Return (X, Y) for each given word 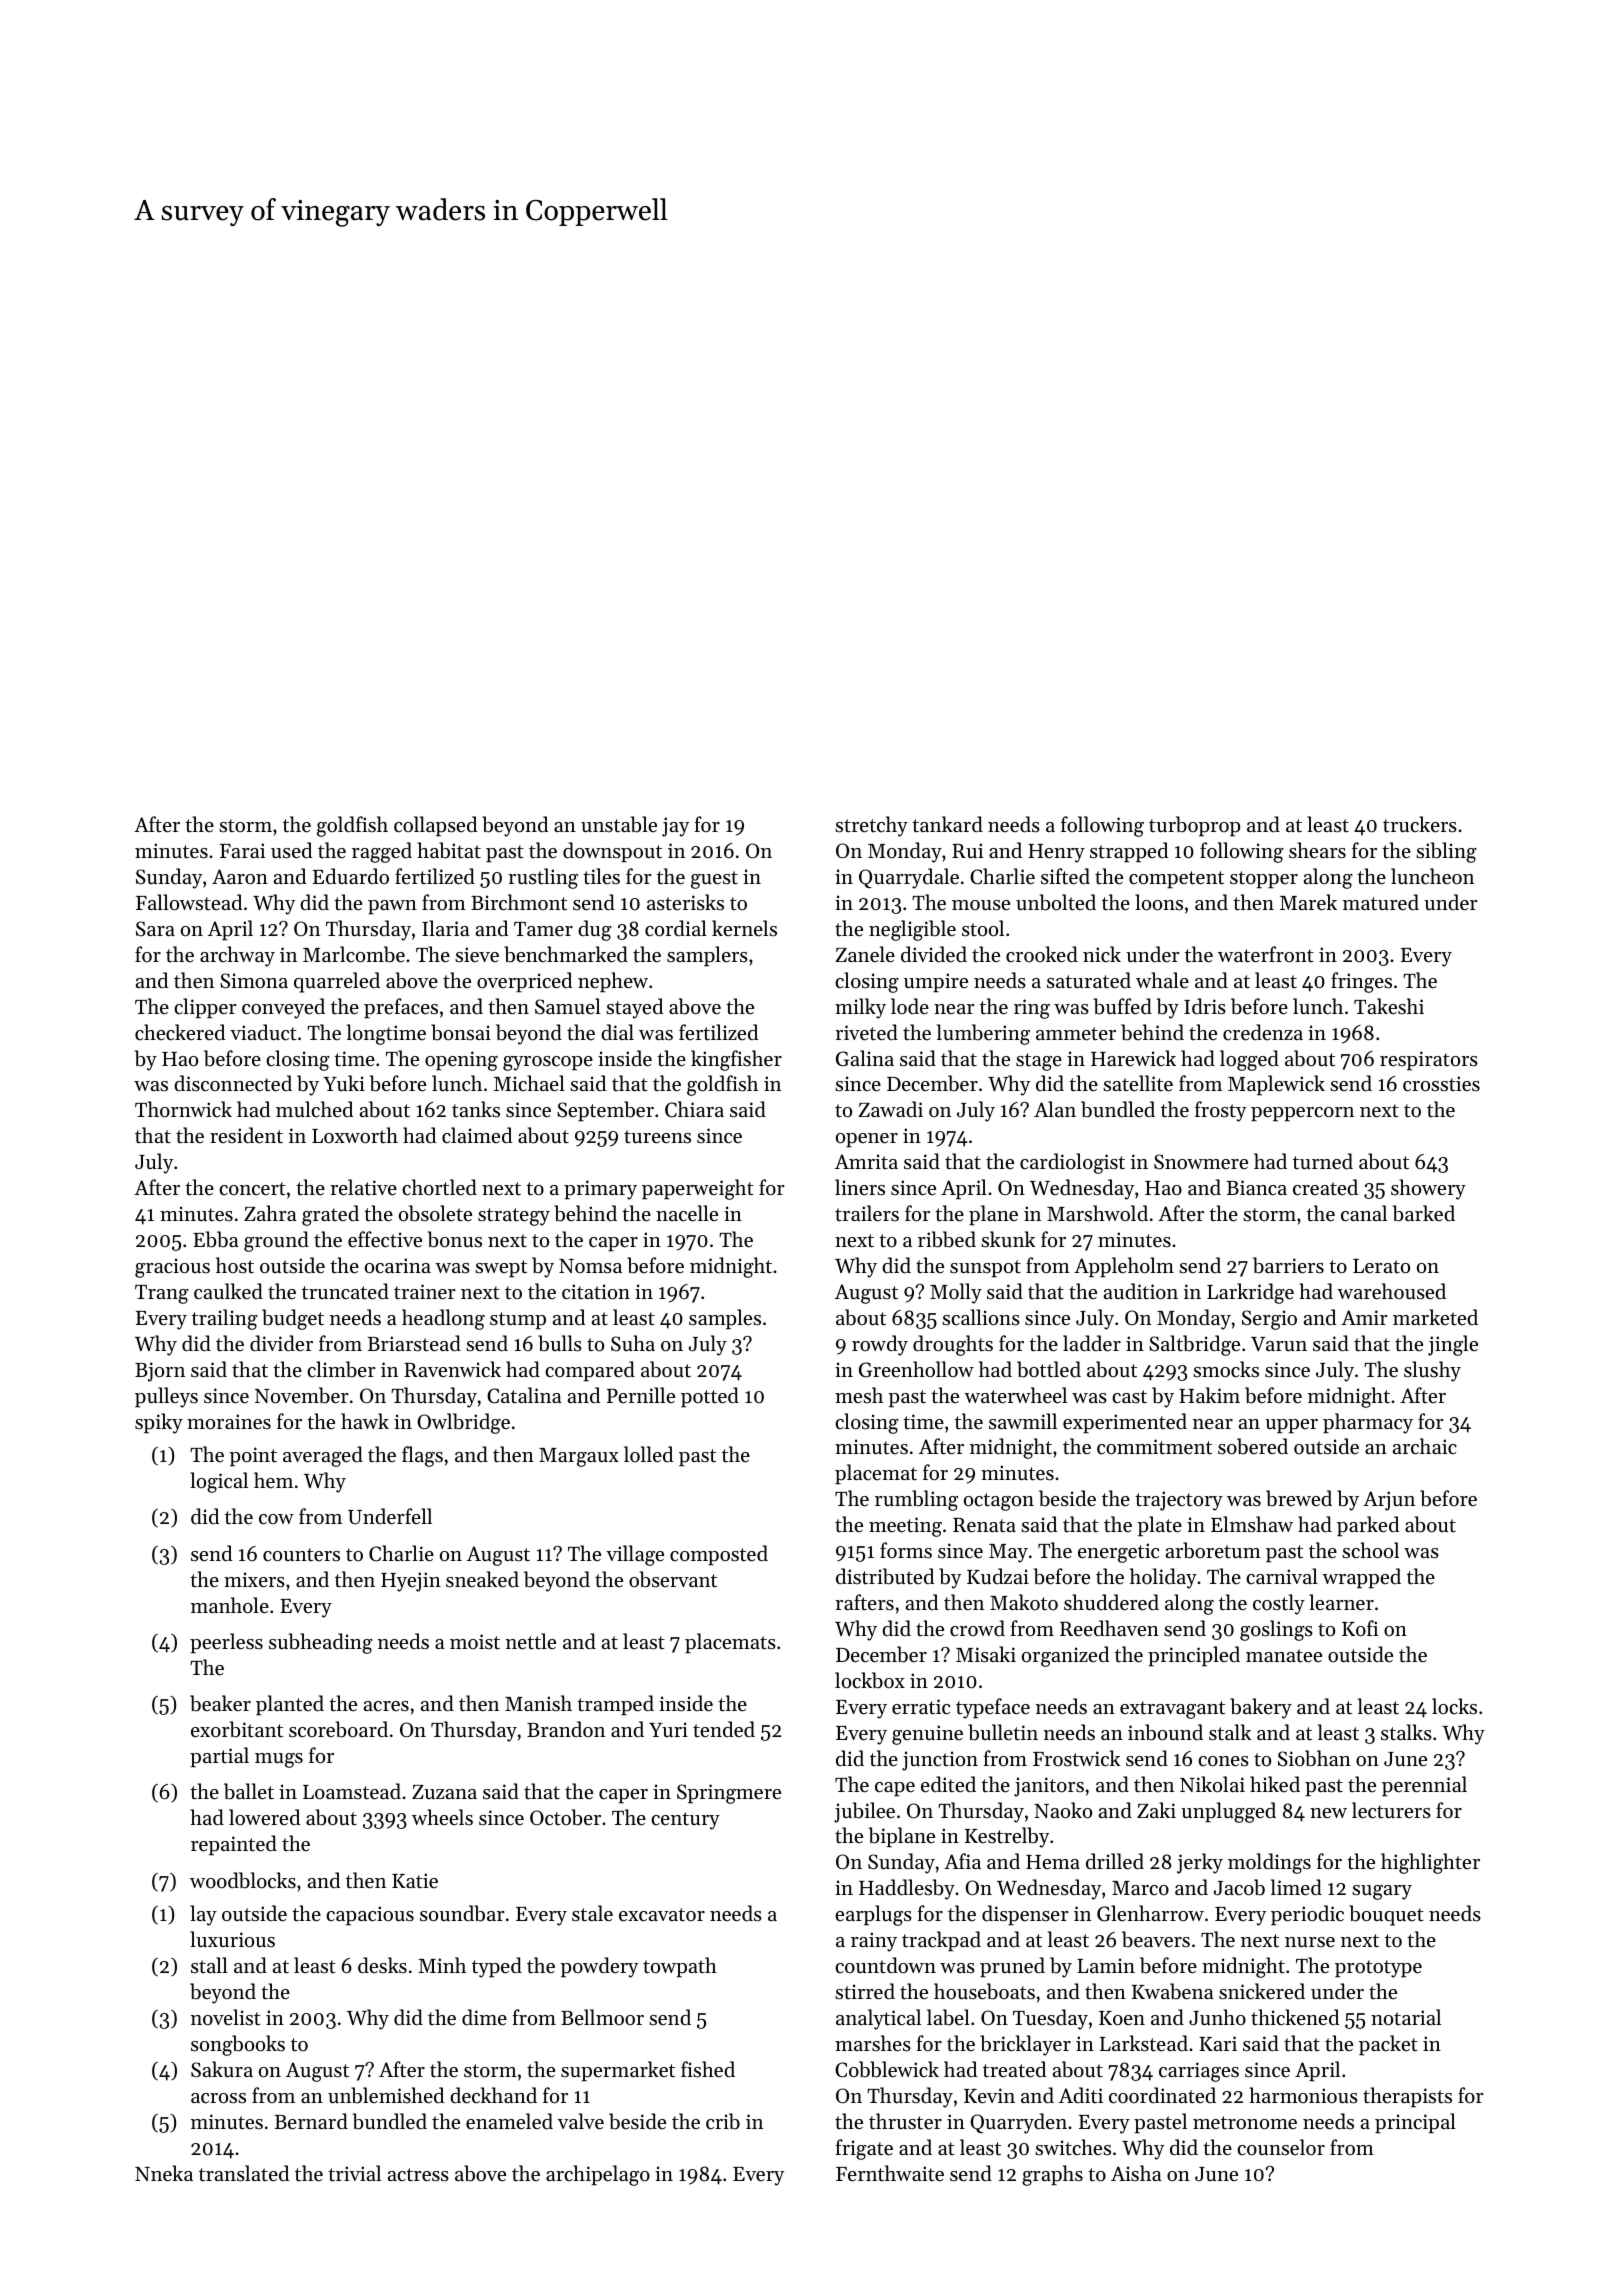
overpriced (524, 982)
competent (1176, 880)
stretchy (871, 826)
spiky (159, 1423)
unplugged (1228, 1812)
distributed (885, 1576)
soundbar (462, 1913)
